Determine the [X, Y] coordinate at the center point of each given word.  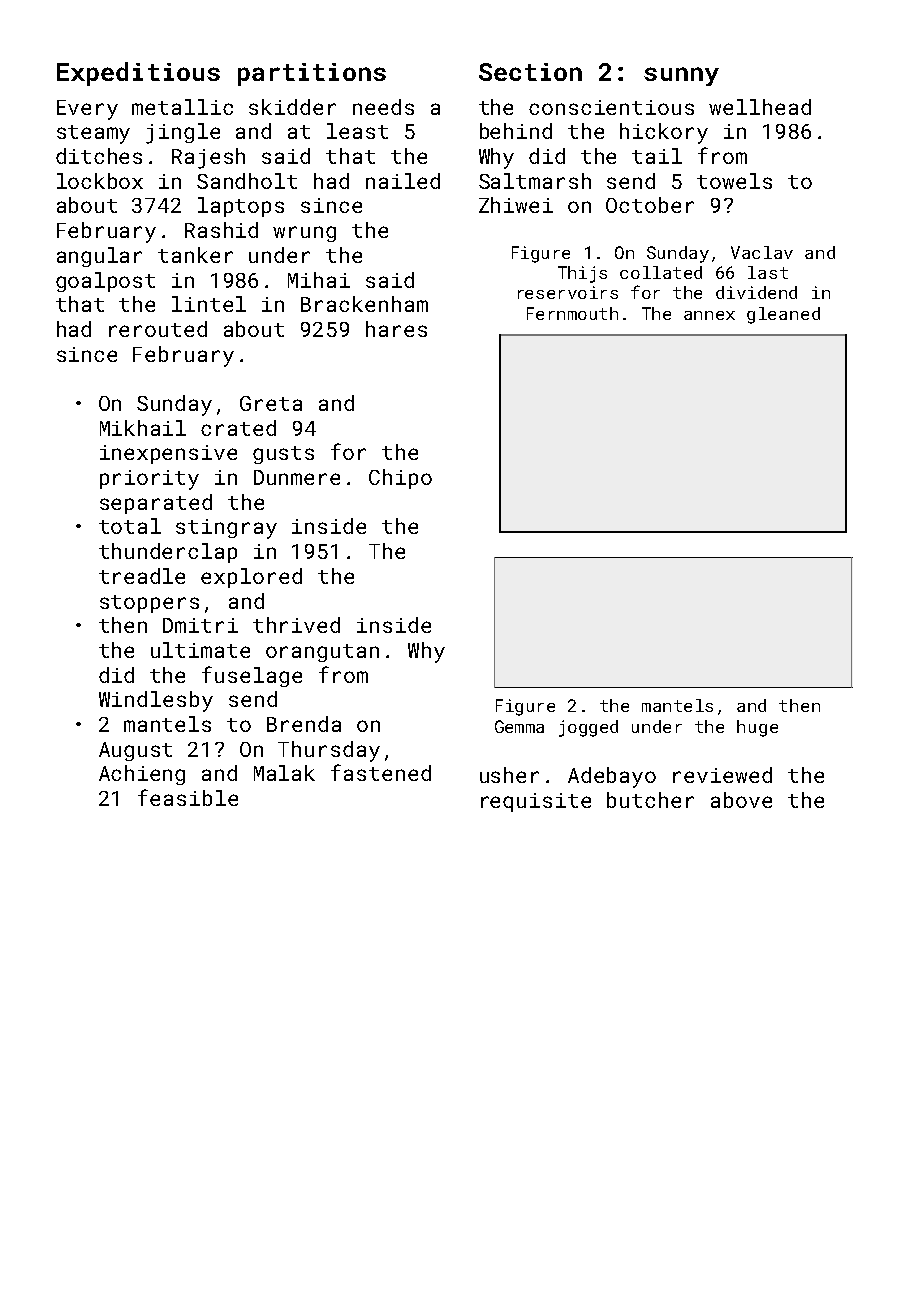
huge [757, 728]
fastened [381, 772]
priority [149, 480]
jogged [588, 728]
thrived [296, 625]
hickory [664, 133]
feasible [188, 797]
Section [530, 72]
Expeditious [138, 74]
